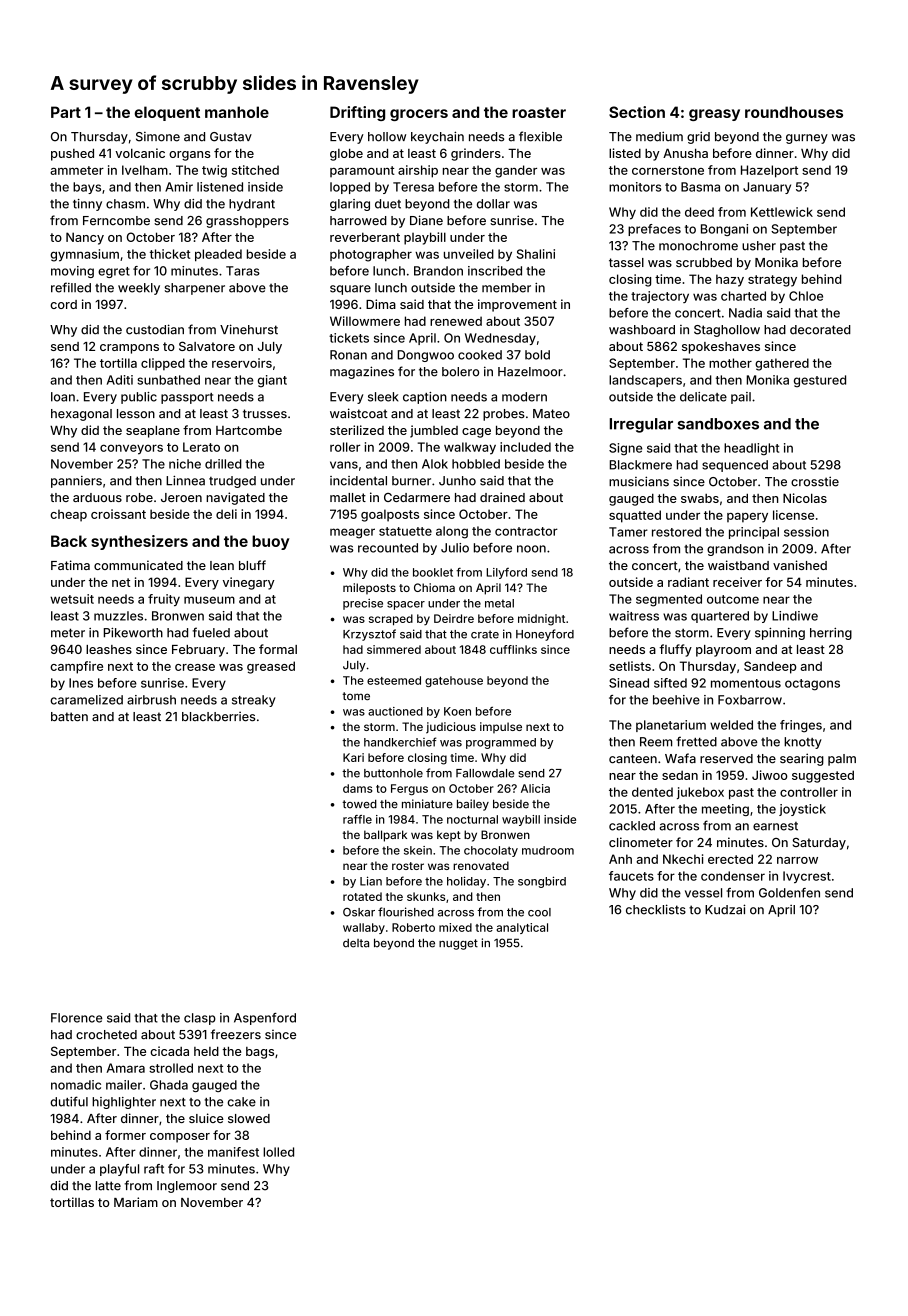  Describe the element at coordinates (357, 113) in the screenshot. I see `Drifting` at that location.
